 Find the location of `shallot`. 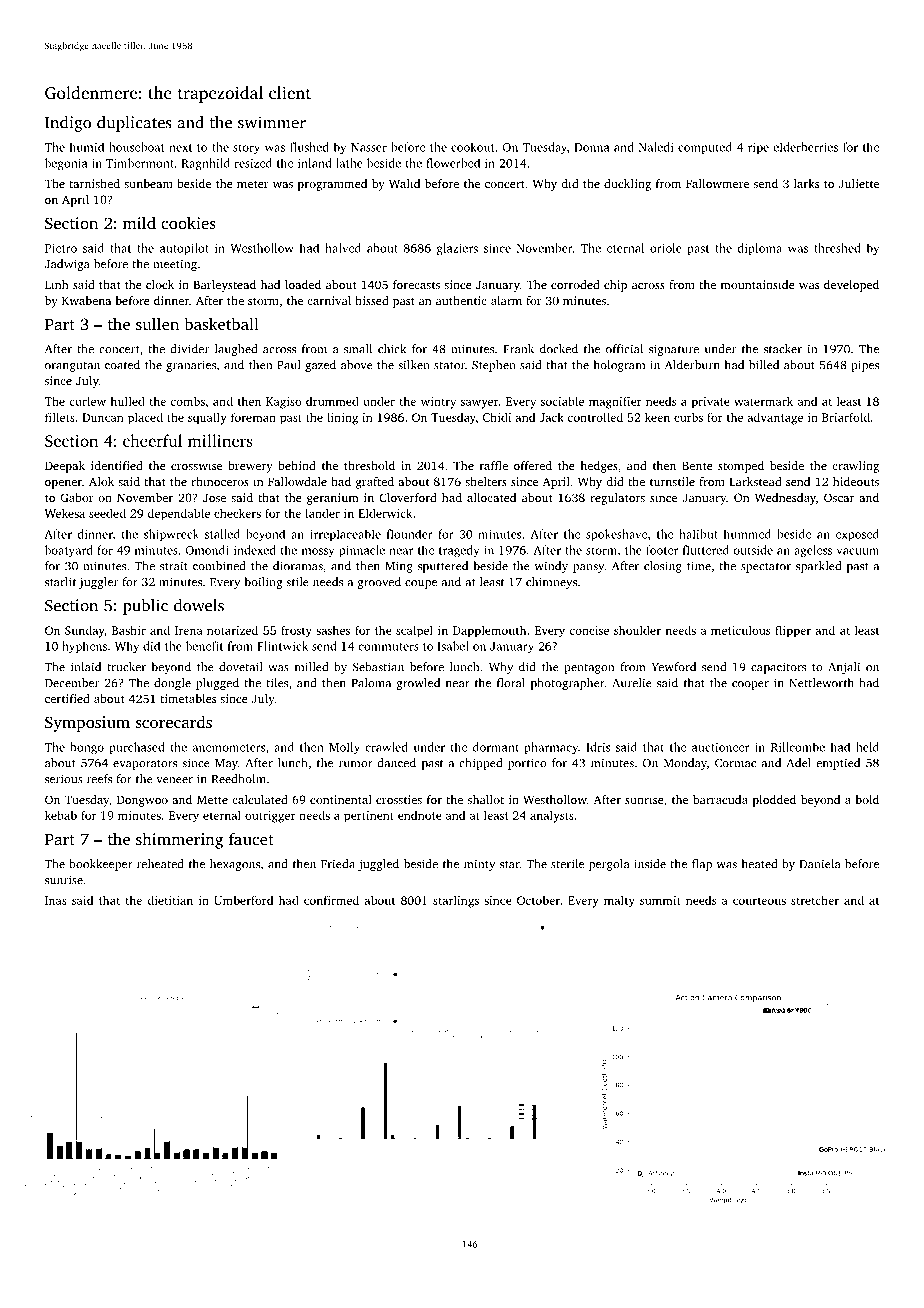

shallot is located at coordinates (486, 799).
